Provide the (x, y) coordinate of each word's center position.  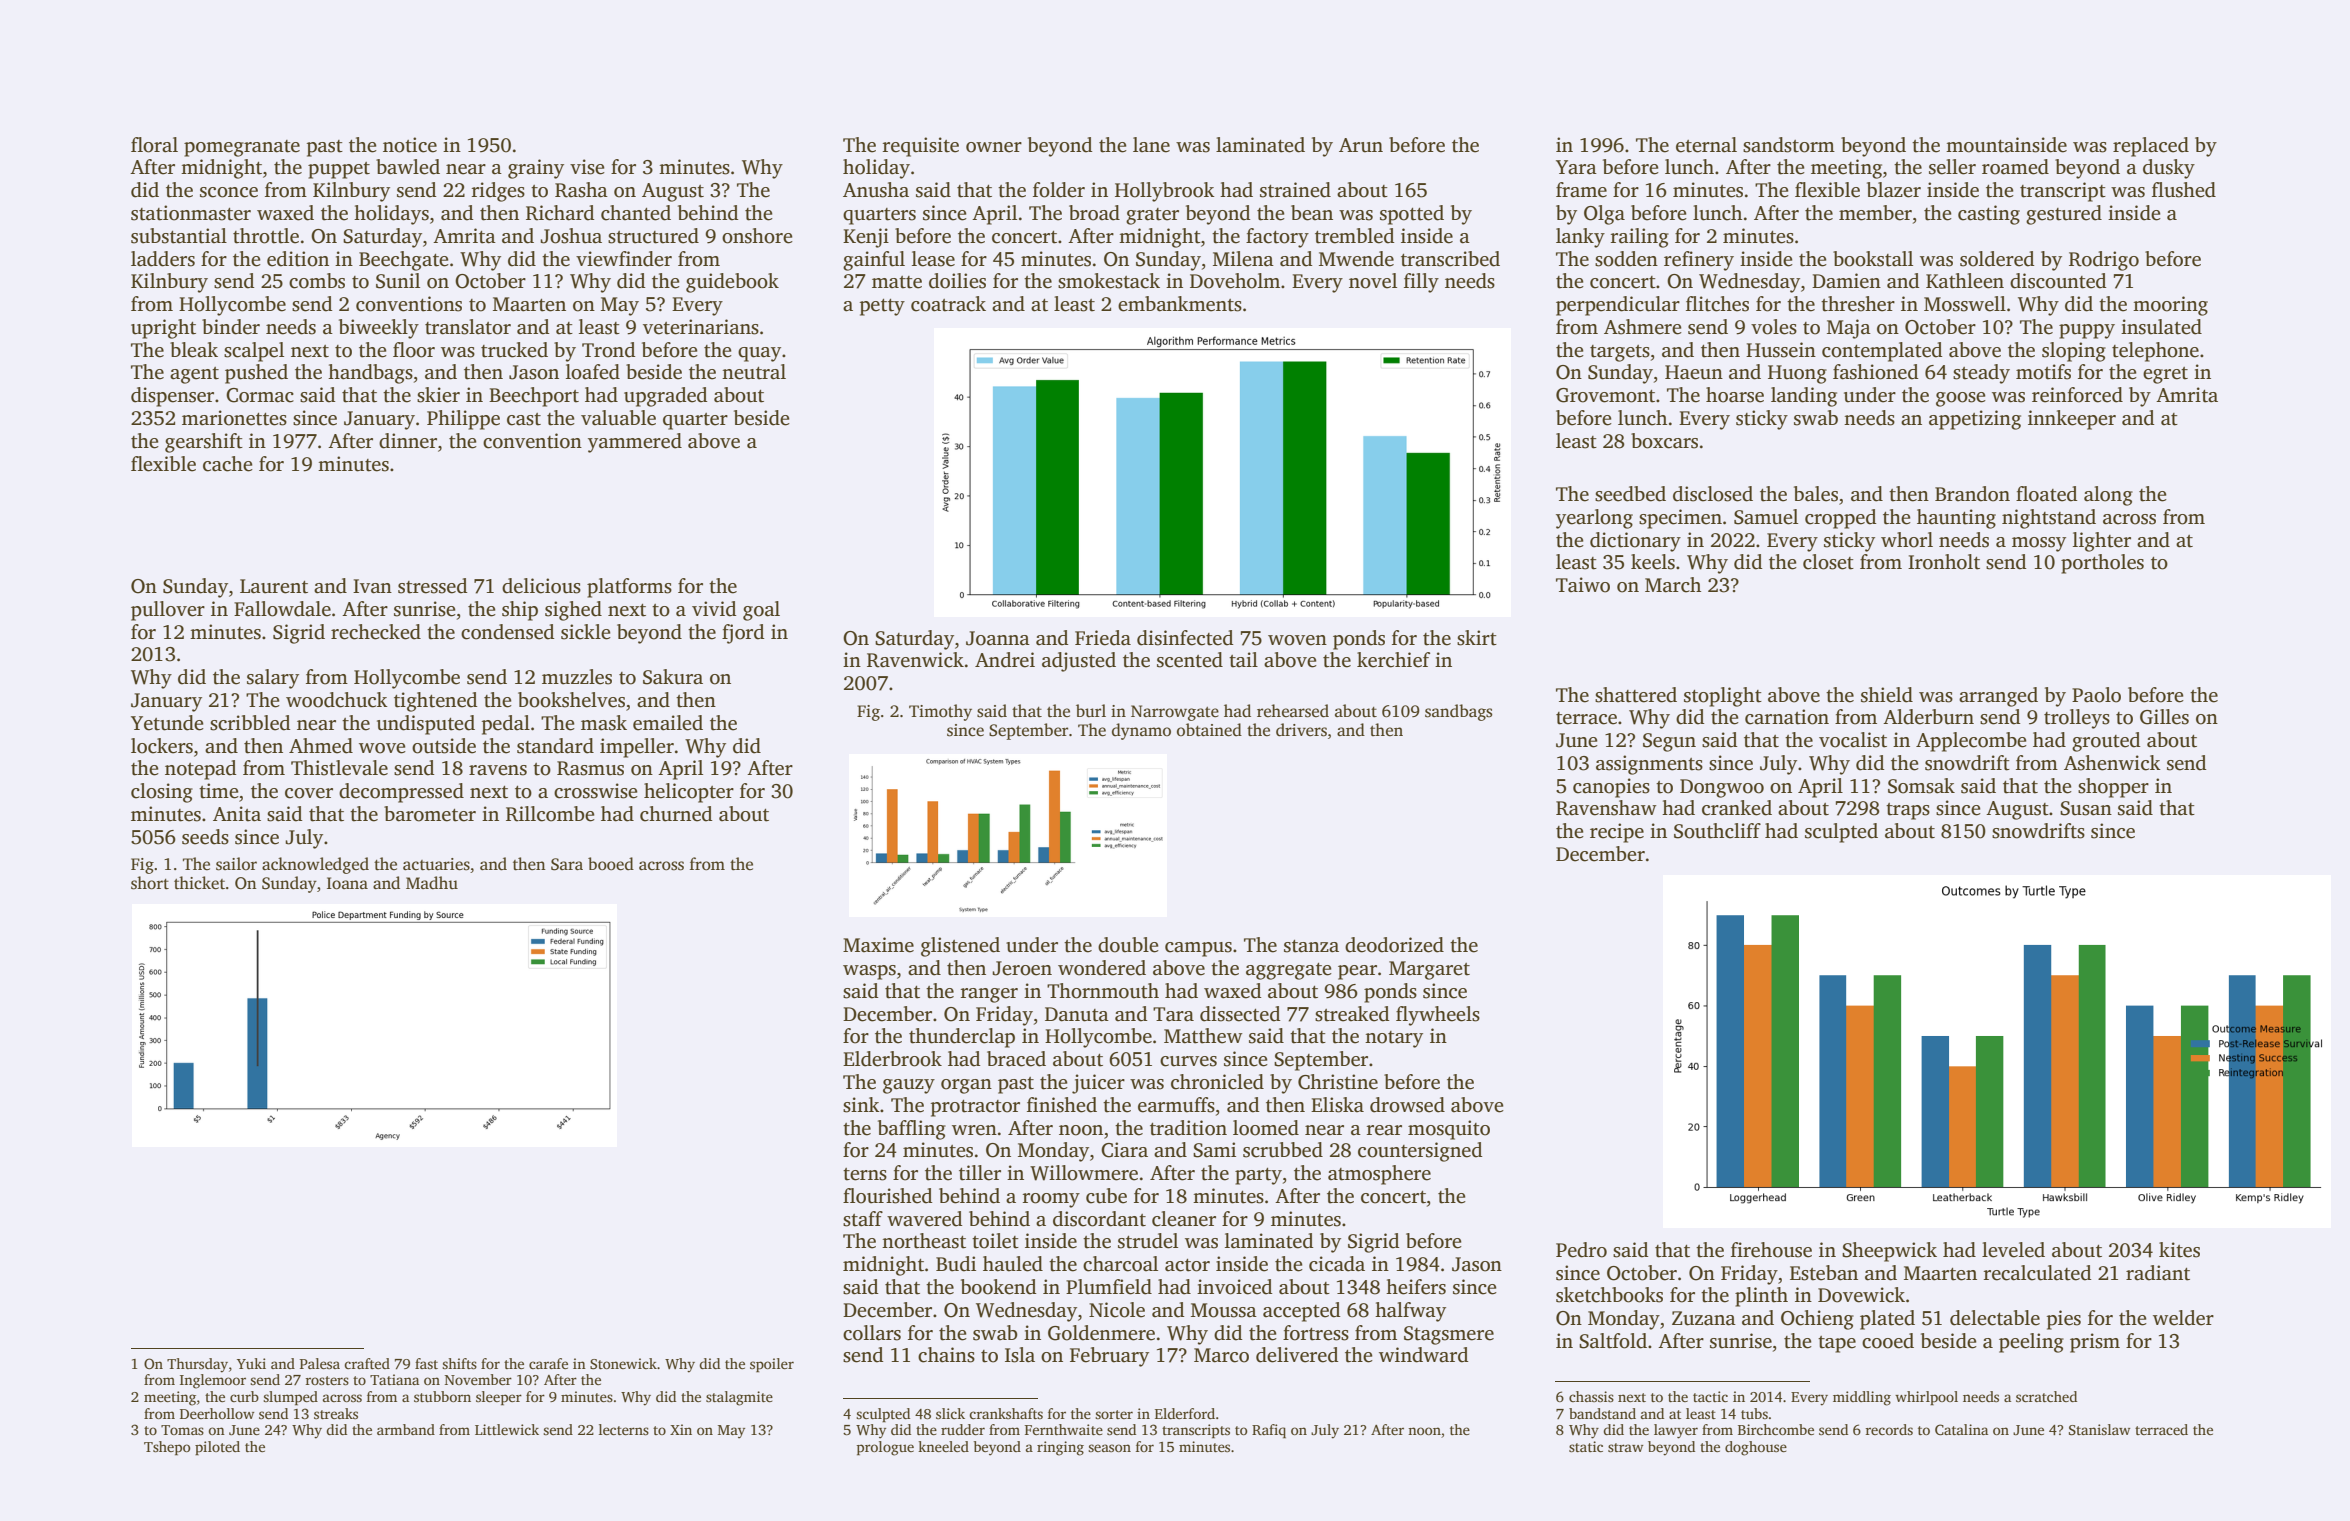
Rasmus (590, 768)
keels (1653, 562)
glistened (960, 947)
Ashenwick (2112, 763)
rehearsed (1293, 711)
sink (861, 1105)
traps (1908, 811)
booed (611, 864)
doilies (957, 281)
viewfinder (624, 259)
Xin (681, 1429)
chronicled (1217, 1082)
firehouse (1771, 1250)
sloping (2074, 352)
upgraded (666, 397)
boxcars (1664, 441)
